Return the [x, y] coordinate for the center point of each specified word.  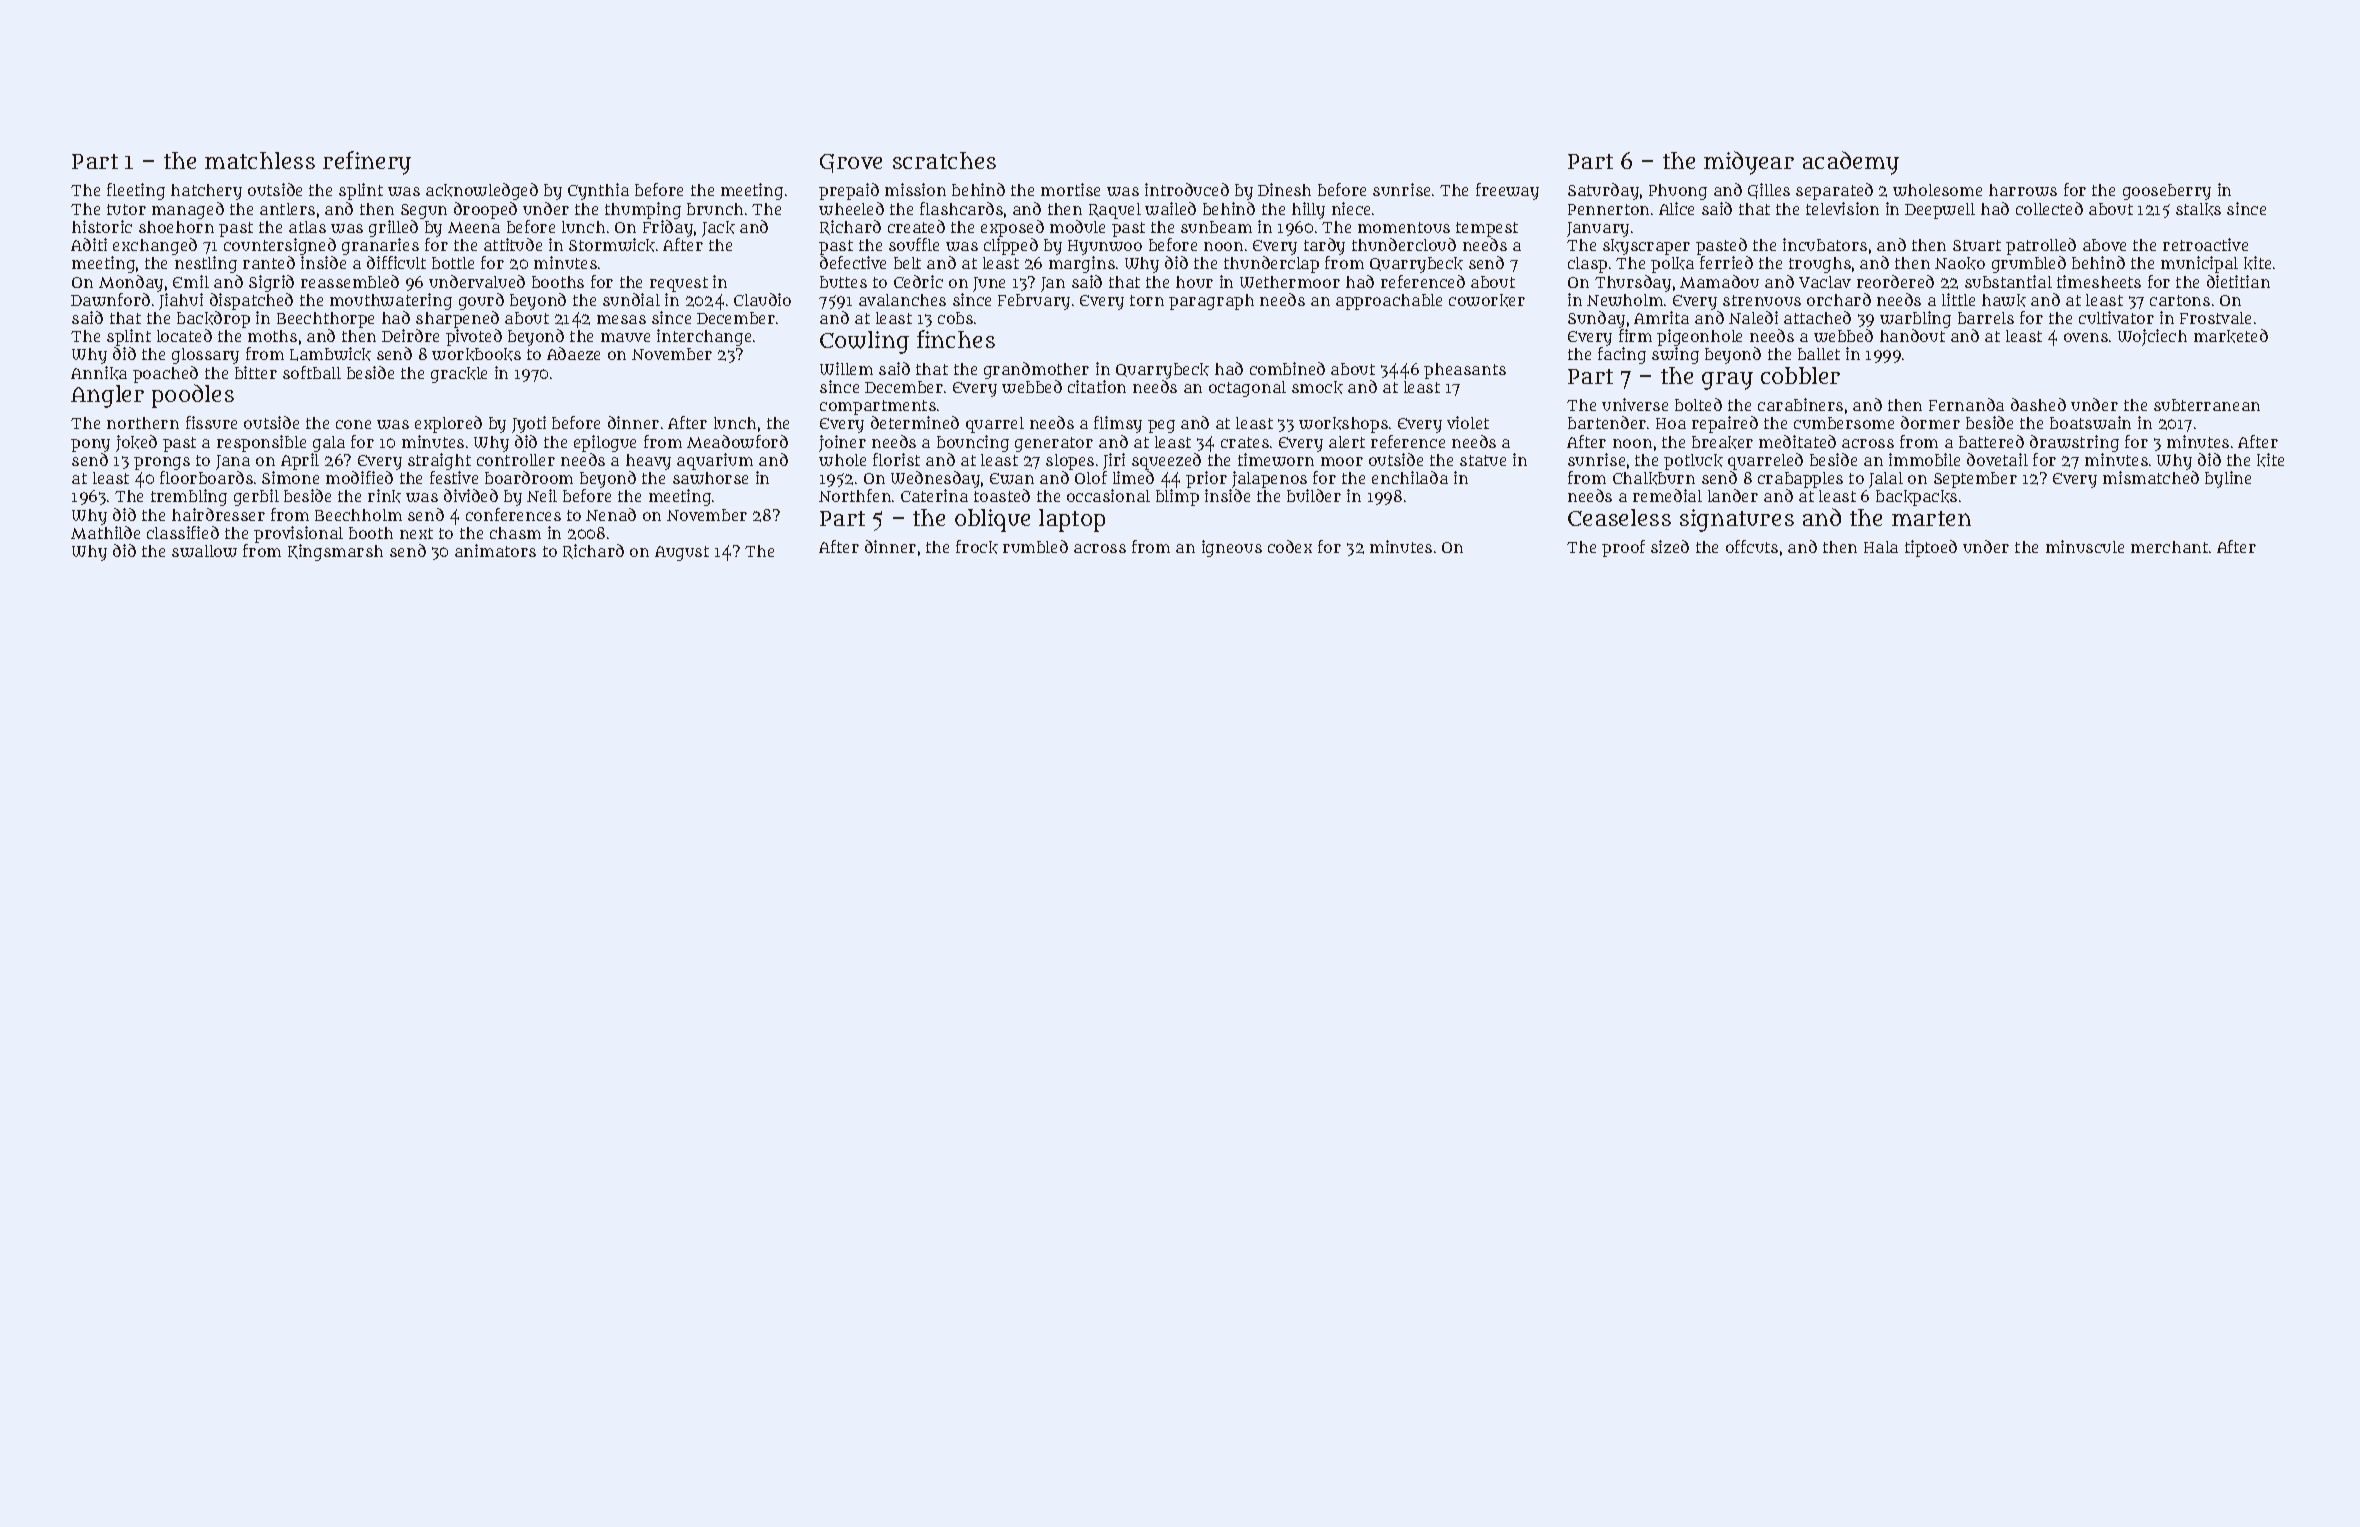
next [416, 533]
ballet [1819, 354]
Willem [846, 368]
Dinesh [1284, 189]
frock [977, 547]
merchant [2169, 547]
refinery [367, 163]
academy [1851, 163]
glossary [205, 356]
